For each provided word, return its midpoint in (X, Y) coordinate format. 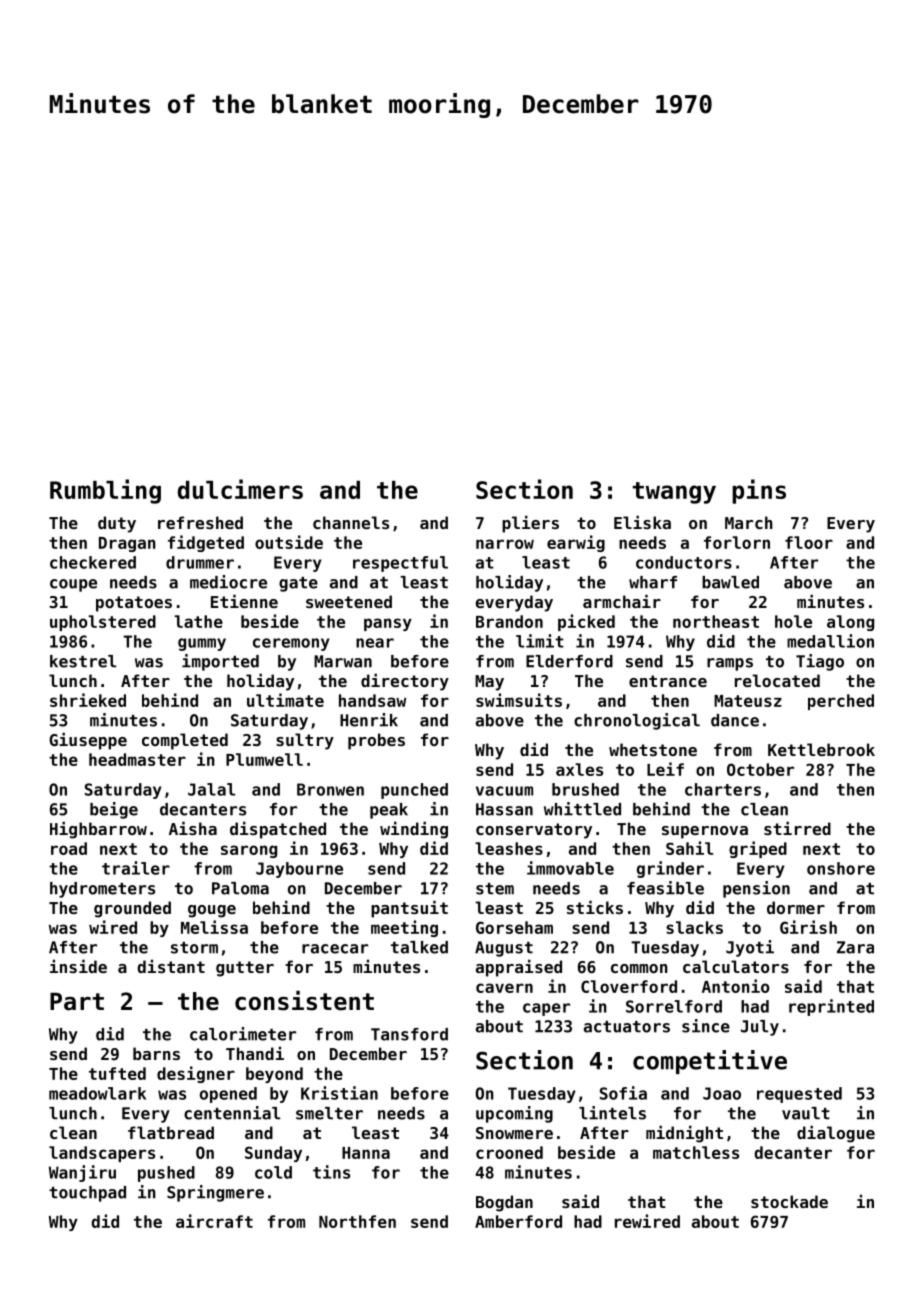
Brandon (509, 621)
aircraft (214, 1221)
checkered (93, 562)
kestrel (83, 661)
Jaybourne (299, 870)
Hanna (366, 1153)
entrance (668, 681)
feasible (665, 888)
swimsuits (519, 700)
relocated (777, 680)
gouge (212, 911)
